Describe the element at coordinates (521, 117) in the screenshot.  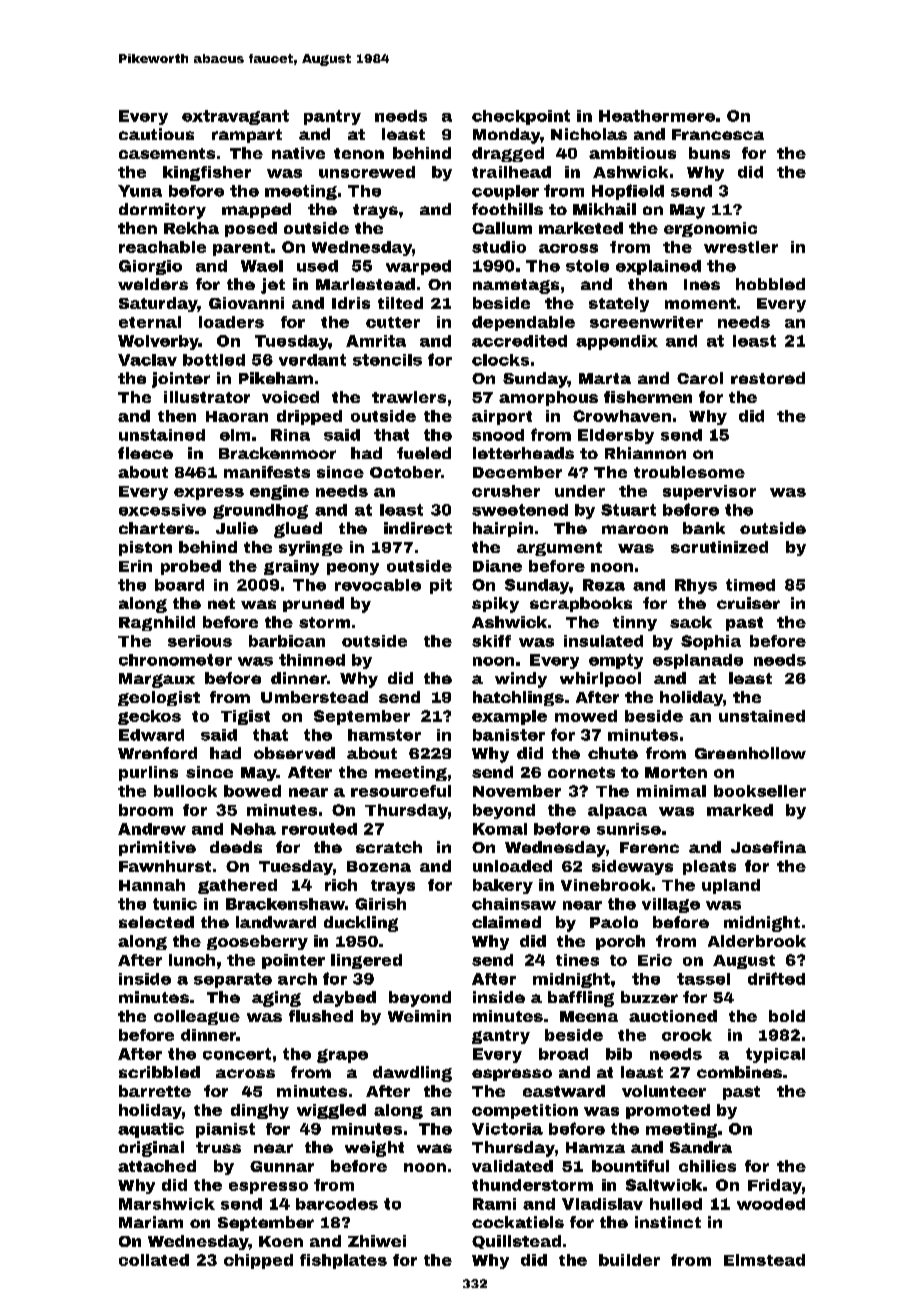
I see `checkpoint` at that location.
